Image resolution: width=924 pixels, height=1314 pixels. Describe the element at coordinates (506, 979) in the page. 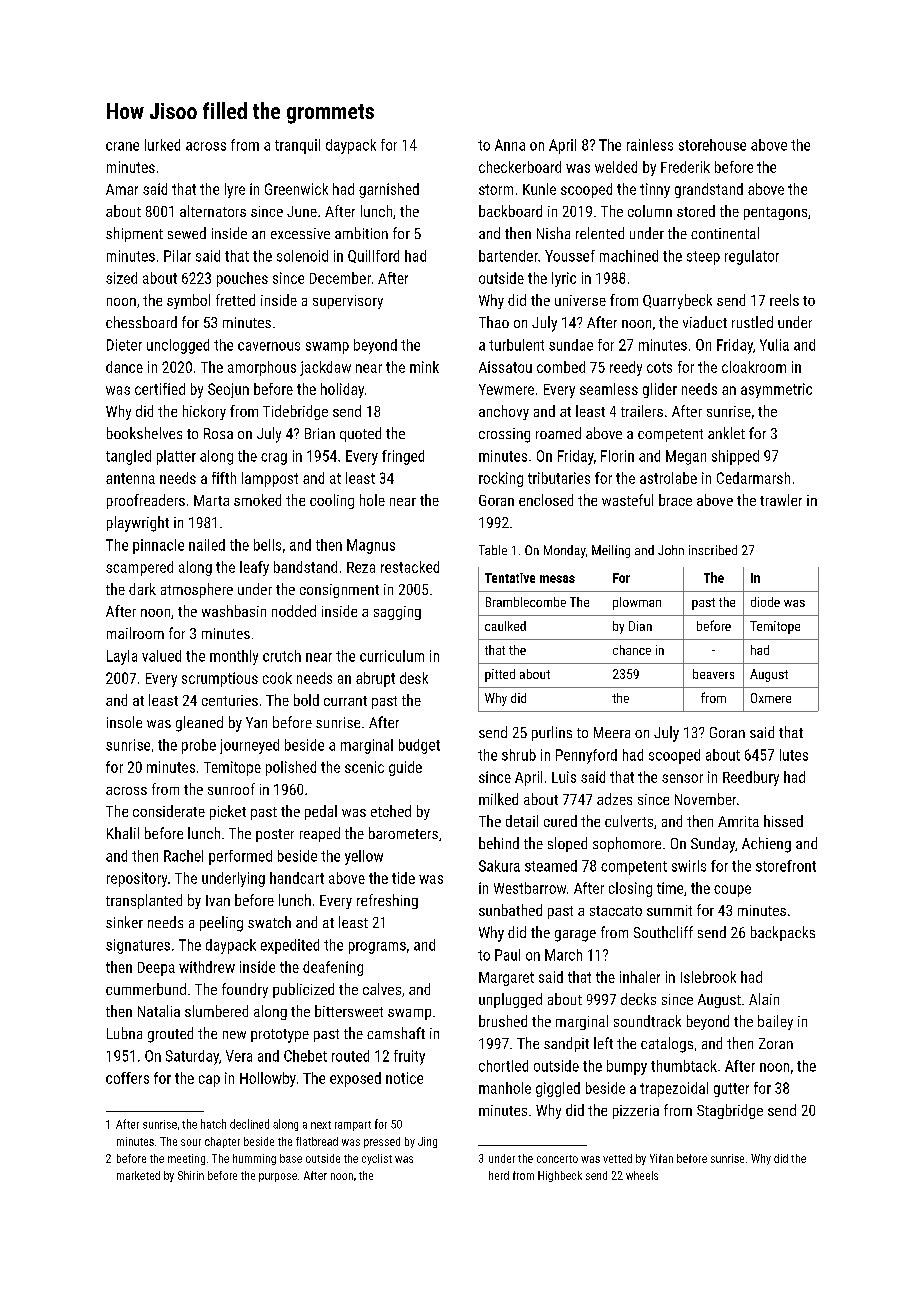

I see `Margaret` at that location.
